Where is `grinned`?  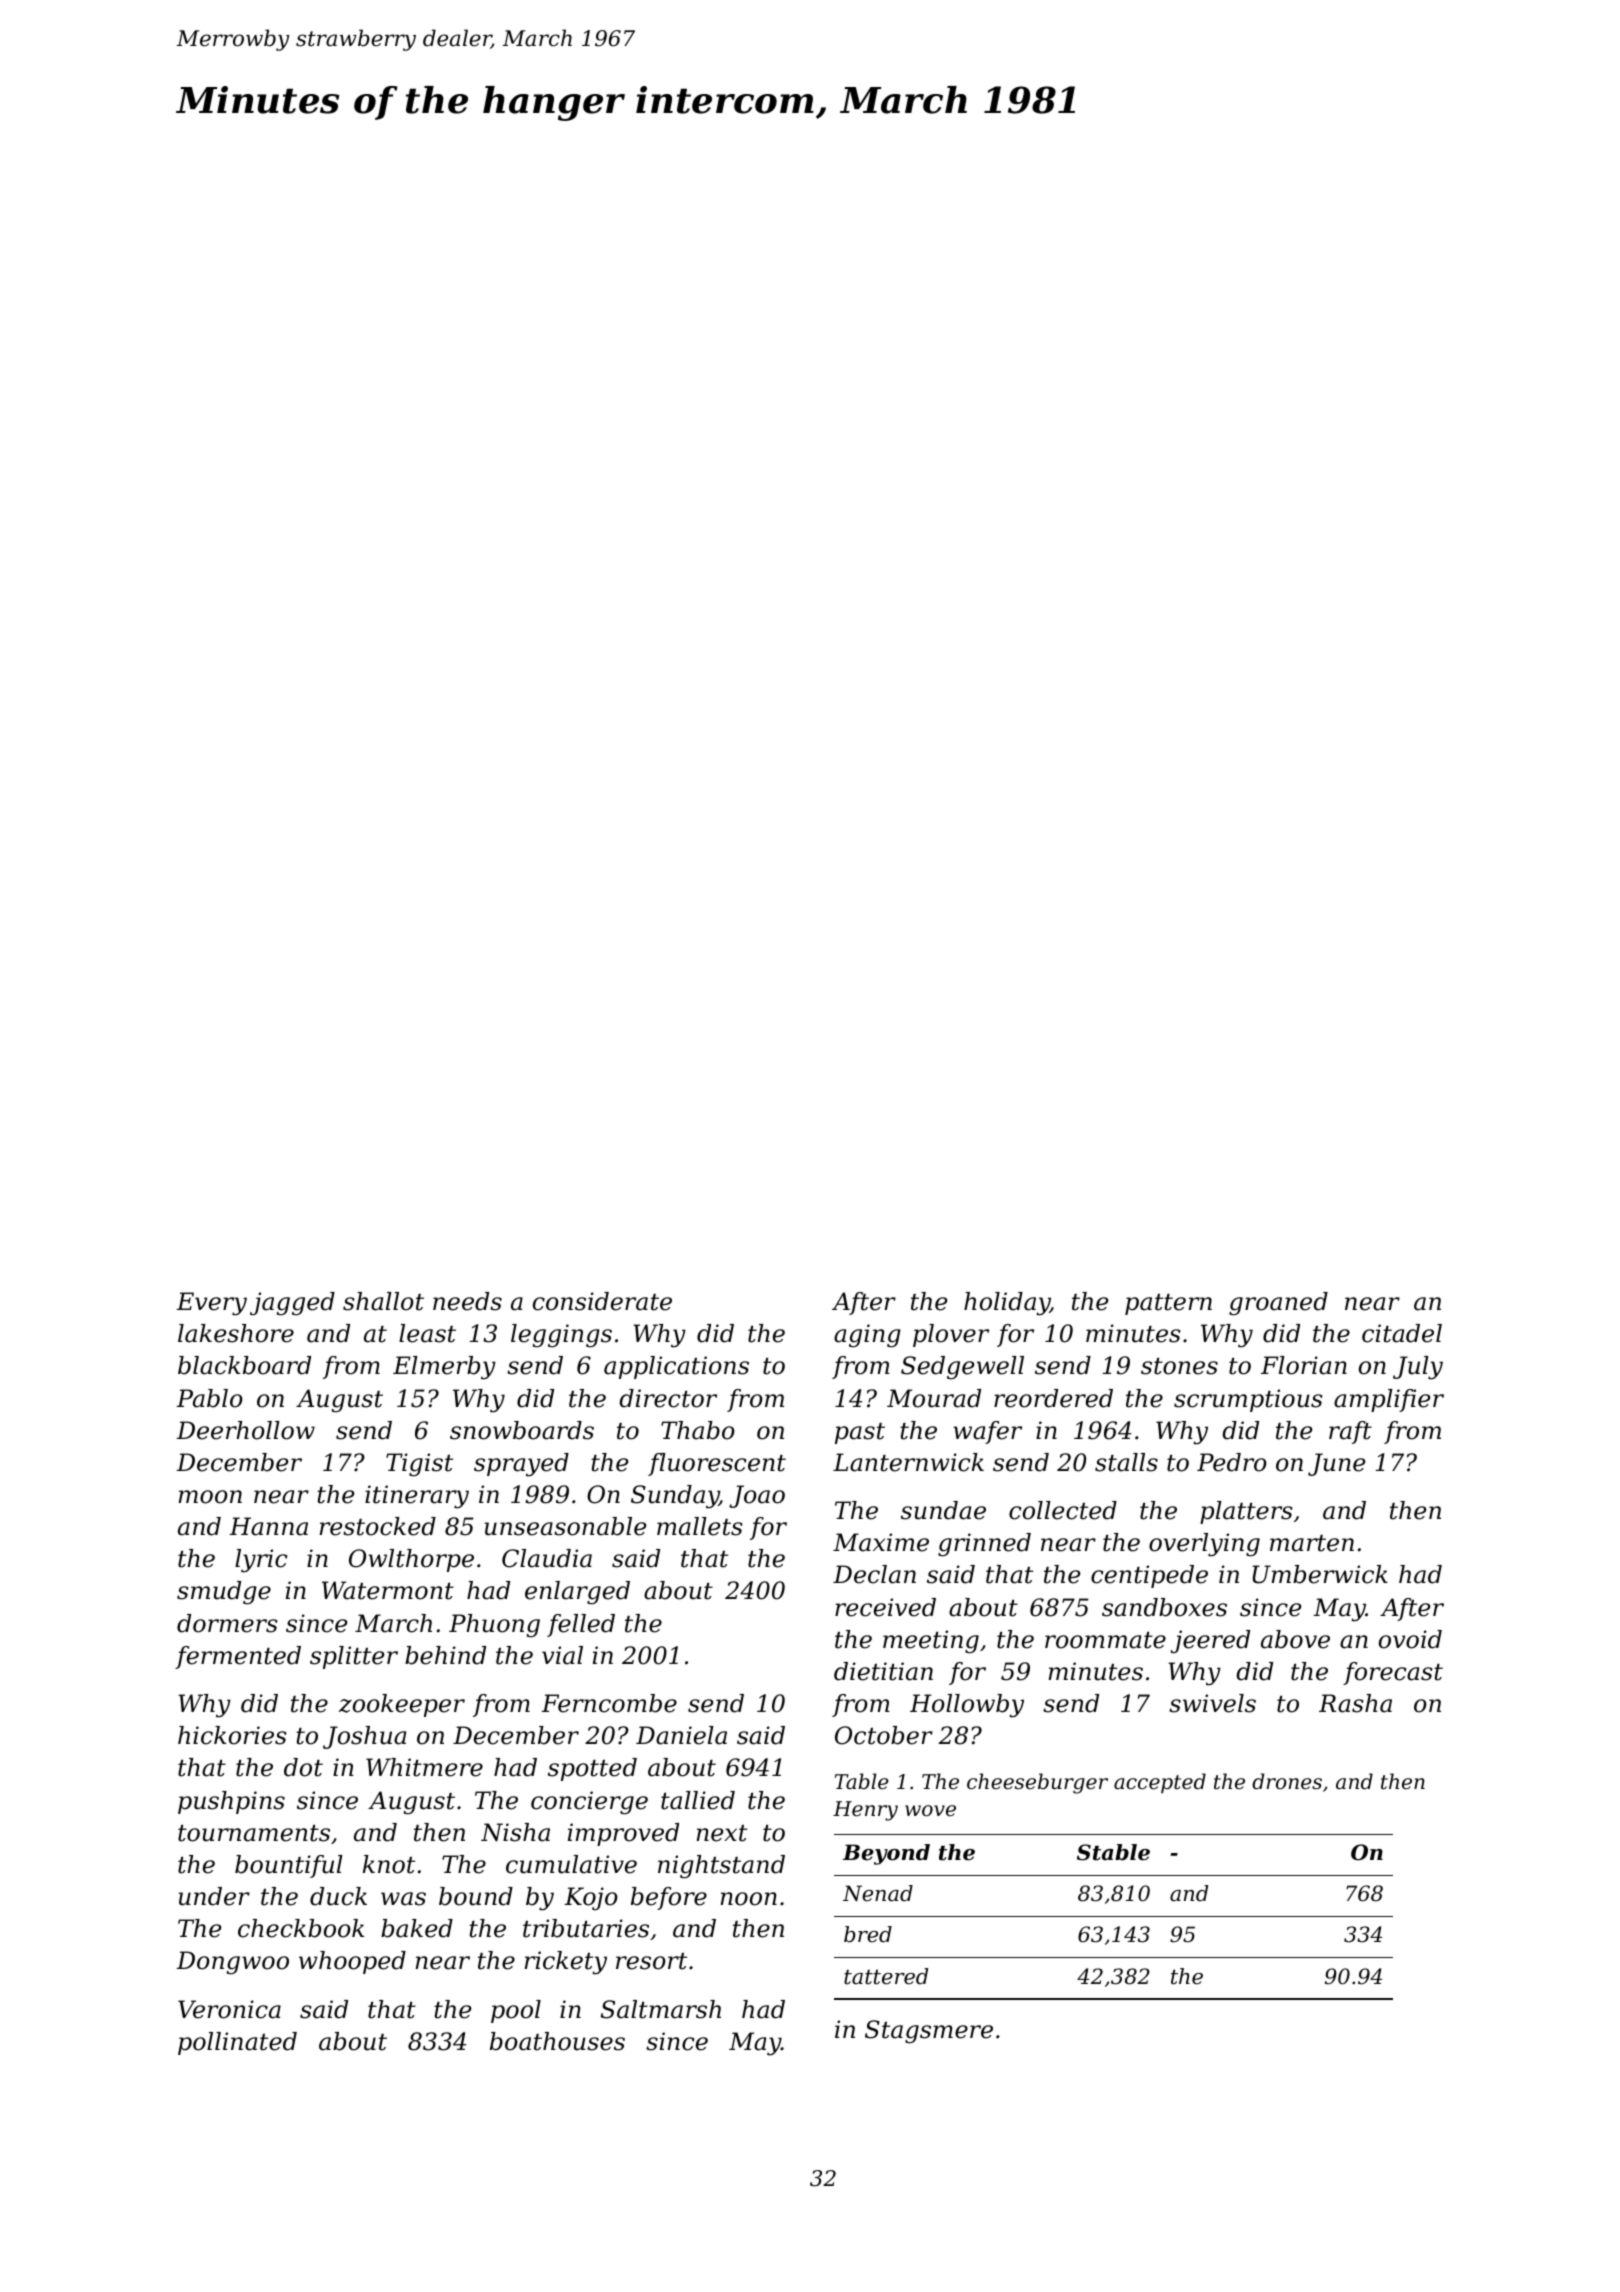 grinned is located at coordinates (984, 1545).
